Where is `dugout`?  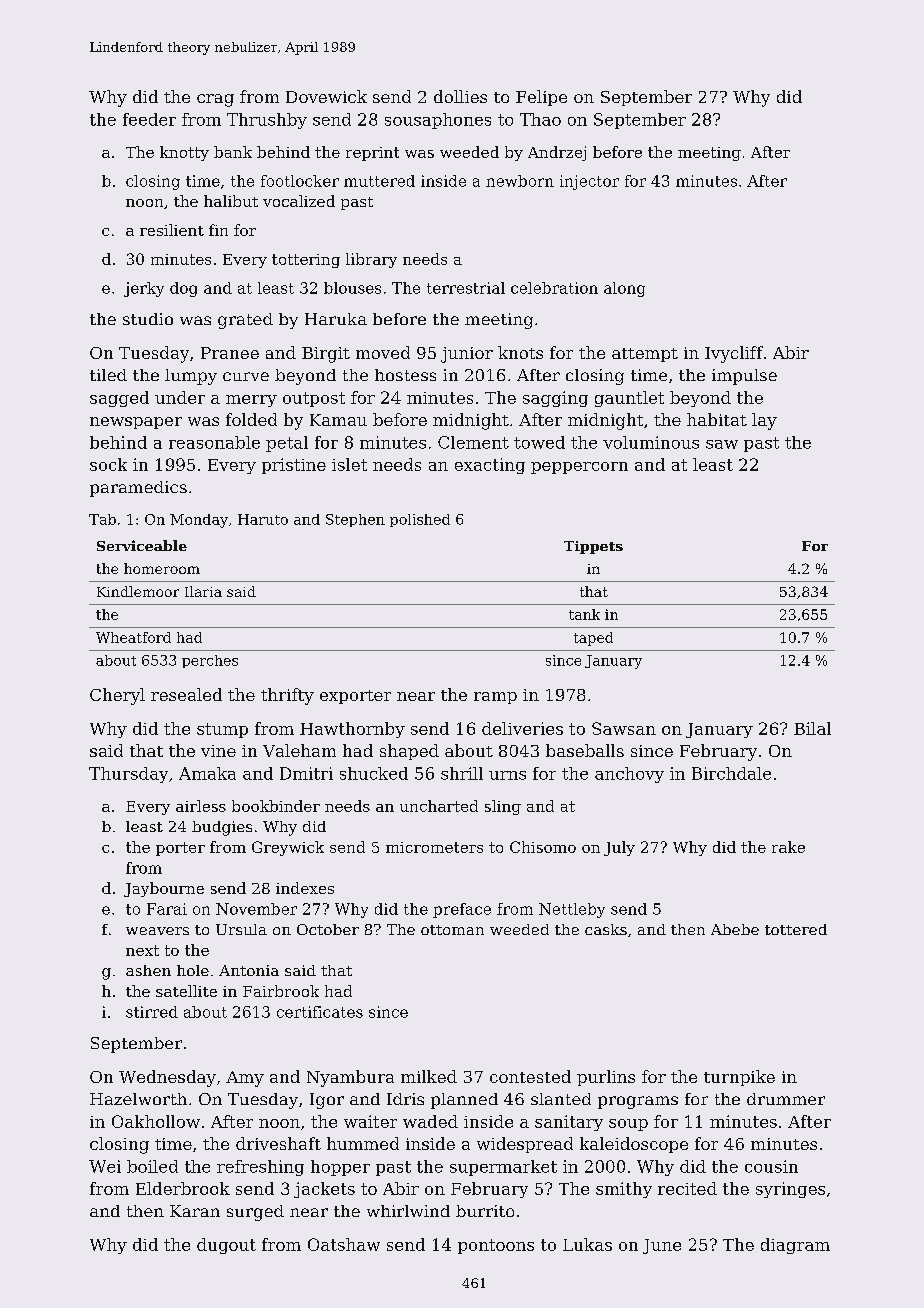
dugout is located at coordinates (226, 1246).
